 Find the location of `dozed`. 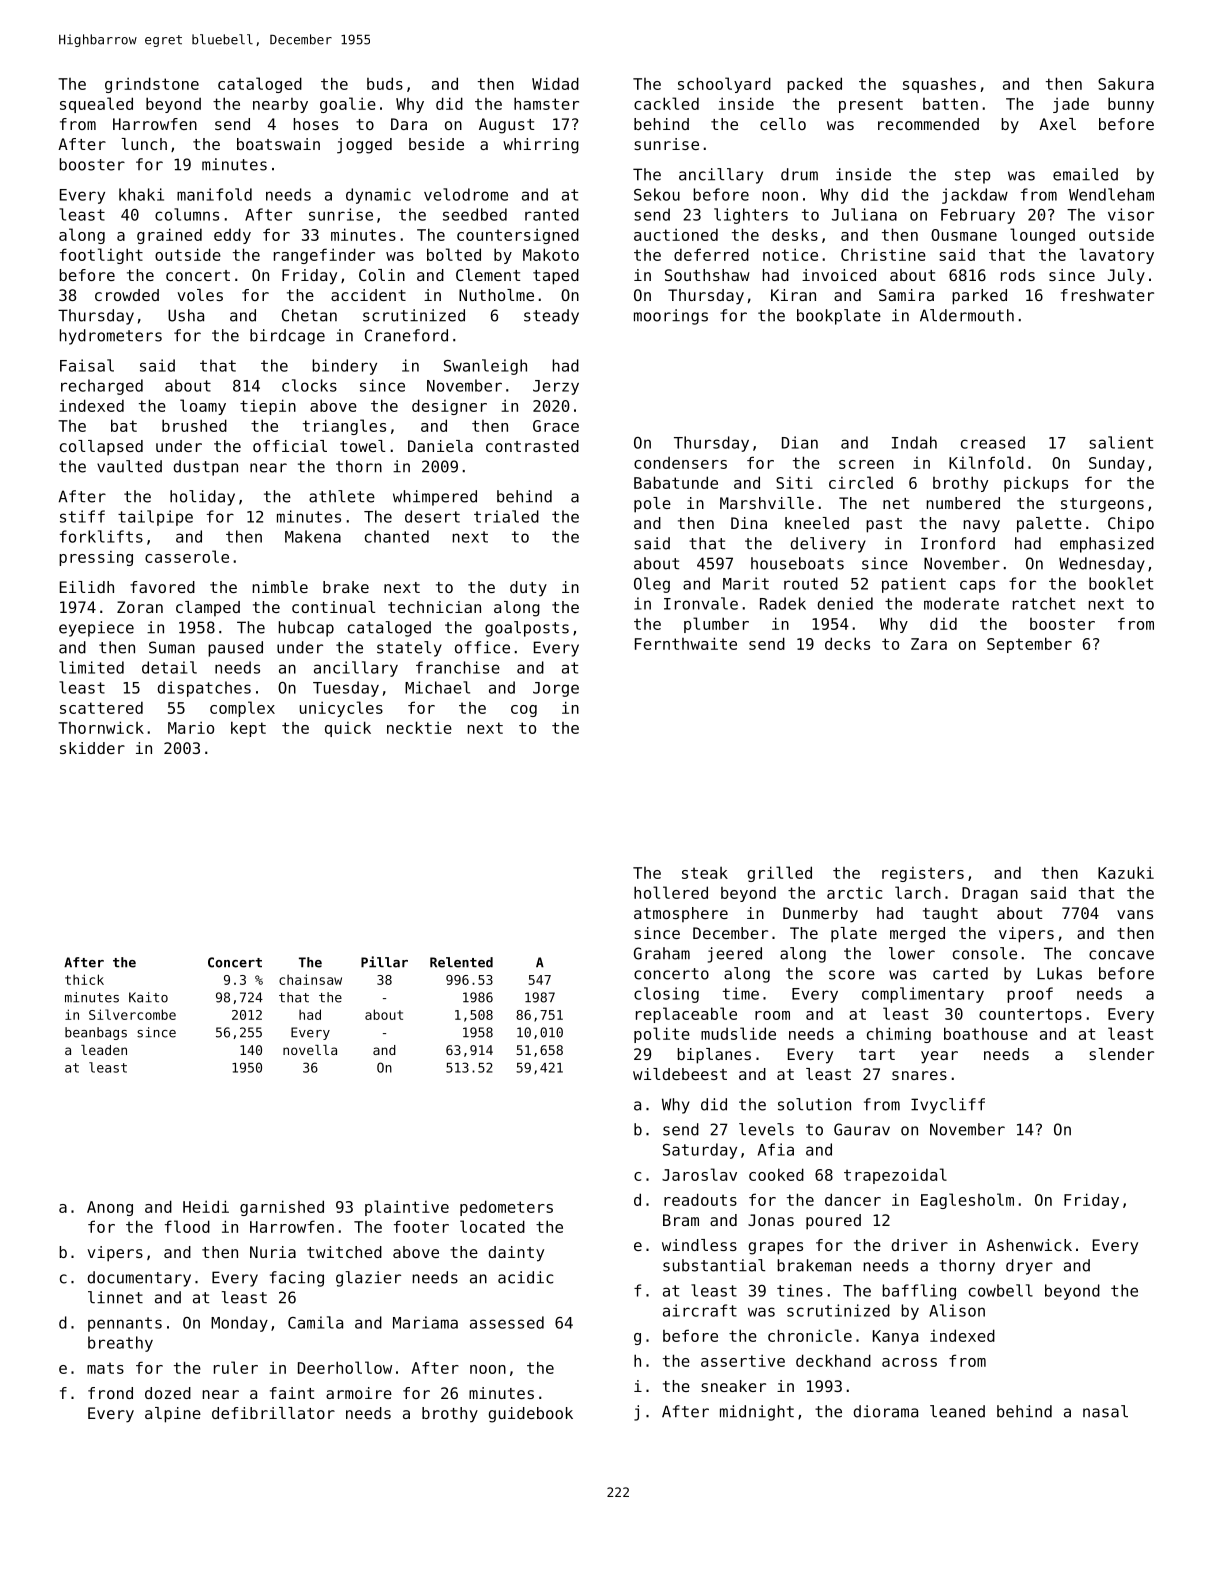

dozed is located at coordinates (168, 1393).
